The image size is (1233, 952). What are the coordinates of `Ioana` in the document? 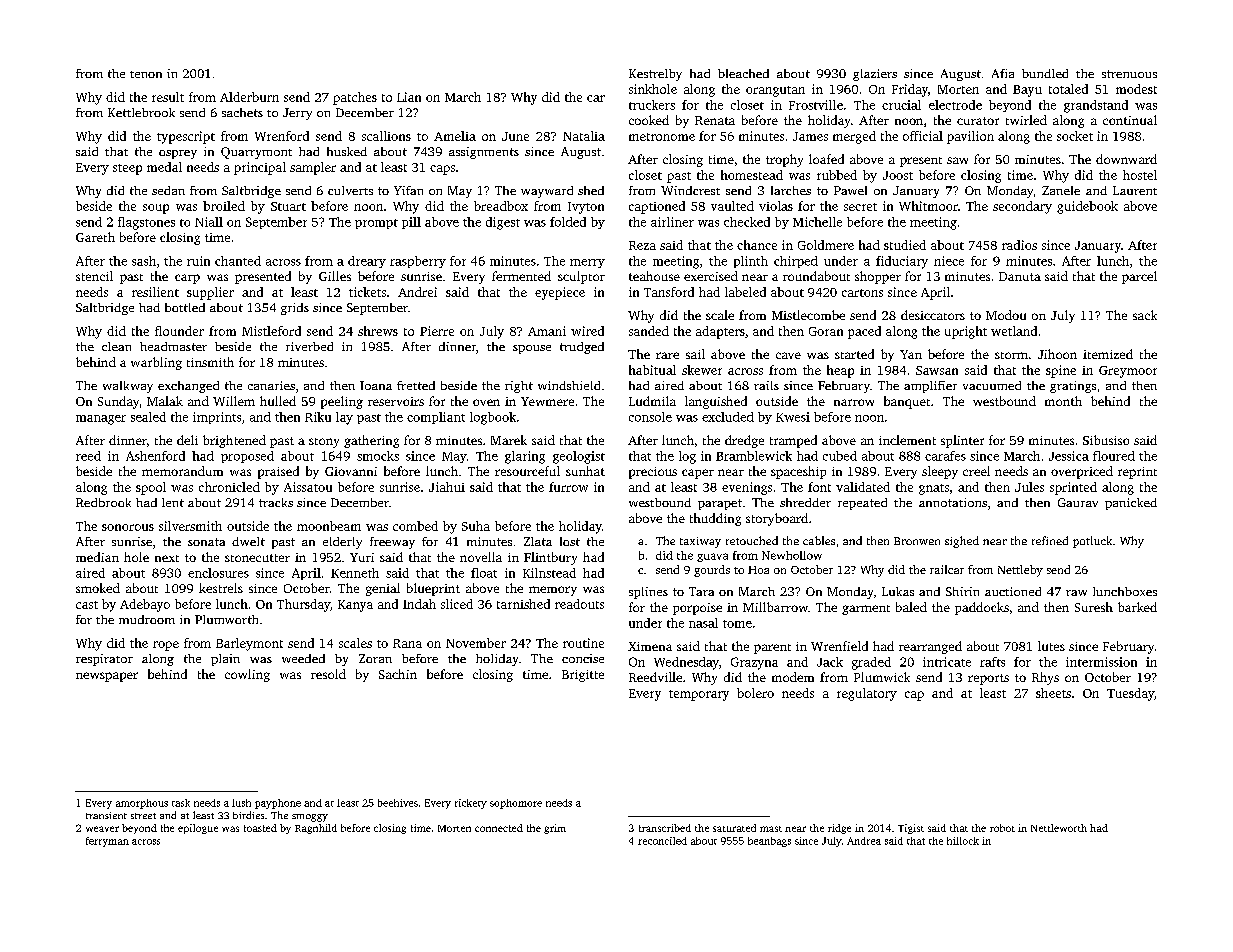 It's located at (376, 385).
